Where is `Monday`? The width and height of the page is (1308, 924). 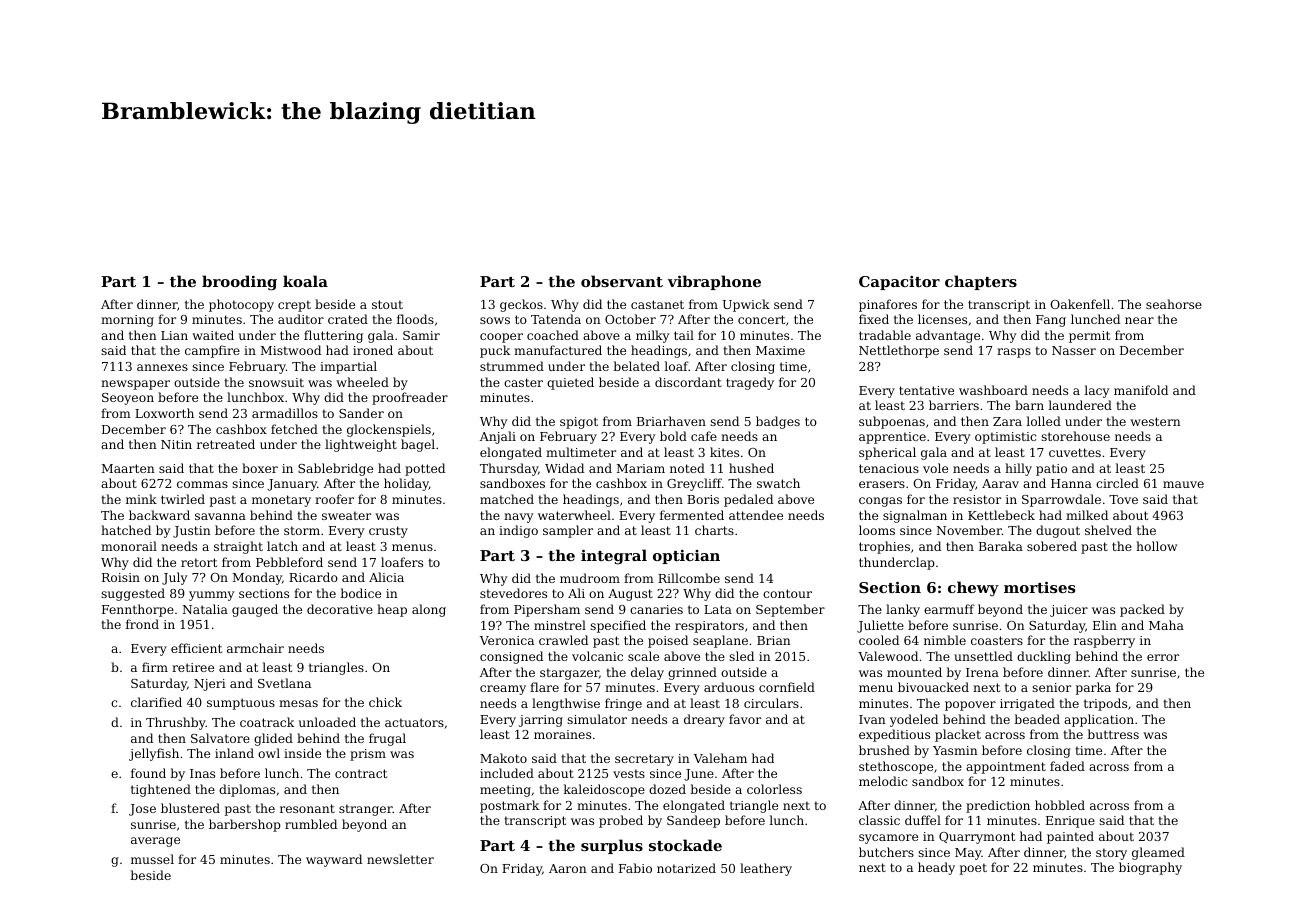 Monday is located at coordinates (257, 578).
